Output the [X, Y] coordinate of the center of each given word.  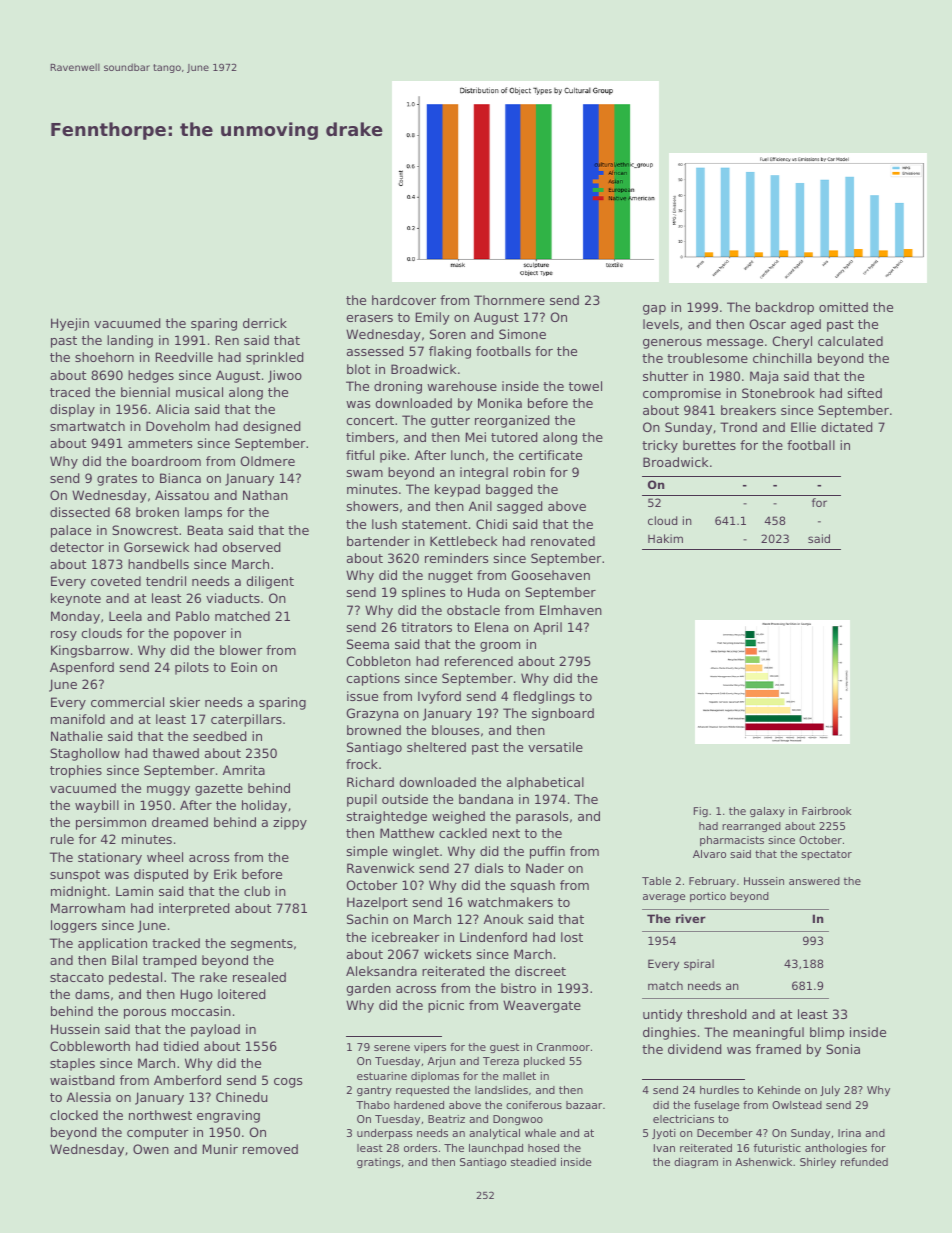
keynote [76, 599]
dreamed [180, 822]
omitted [843, 307]
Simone [522, 334]
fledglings [544, 697]
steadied [533, 1162]
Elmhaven [571, 610]
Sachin [367, 919]
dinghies [669, 1033]
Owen [151, 1149]
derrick [265, 323]
